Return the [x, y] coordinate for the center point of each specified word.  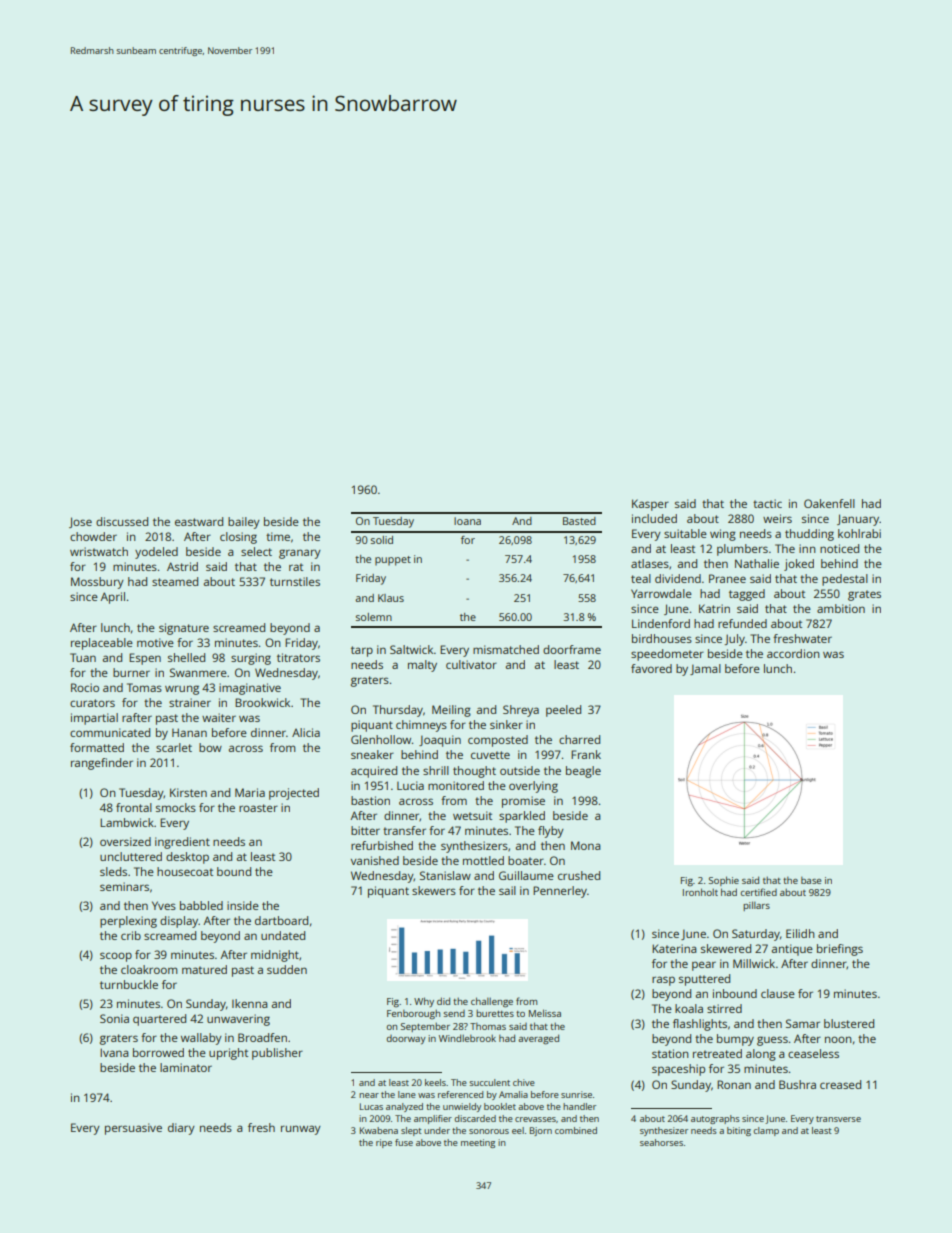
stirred [724, 1008]
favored [651, 668]
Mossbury [97, 583]
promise [523, 802]
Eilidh [800, 933]
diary [181, 1129]
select [256, 551]
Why [424, 1002]
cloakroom [149, 969]
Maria [250, 792]
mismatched [506, 649]
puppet [393, 561]
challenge [492, 1002]
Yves [164, 905]
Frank [586, 754]
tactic [767, 503]
